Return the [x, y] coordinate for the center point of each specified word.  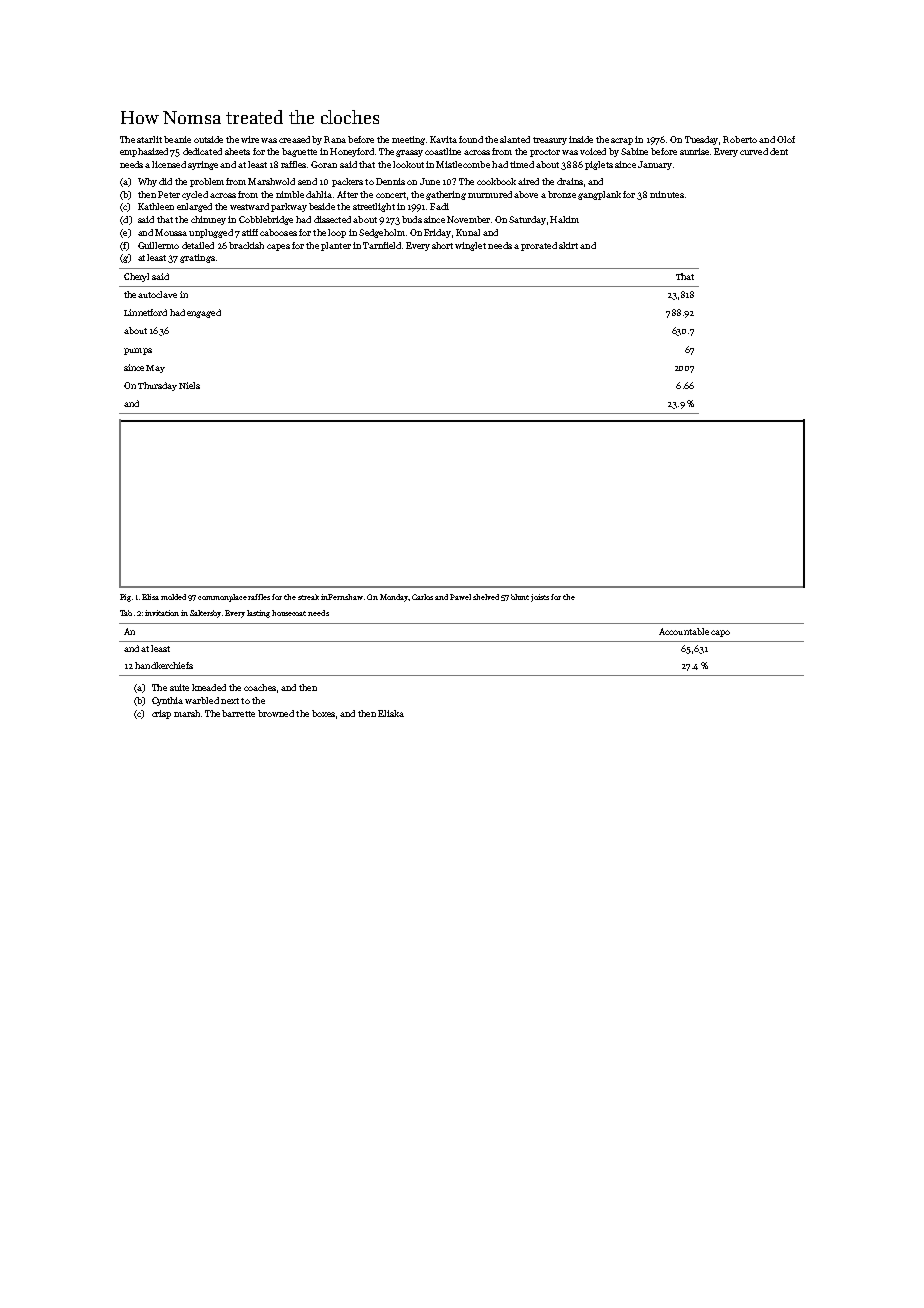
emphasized [144, 152]
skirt [568, 245]
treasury [550, 141]
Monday [394, 598]
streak [308, 597]
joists [540, 598]
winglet [470, 246]
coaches [260, 687]
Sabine [634, 151]
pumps [138, 351]
